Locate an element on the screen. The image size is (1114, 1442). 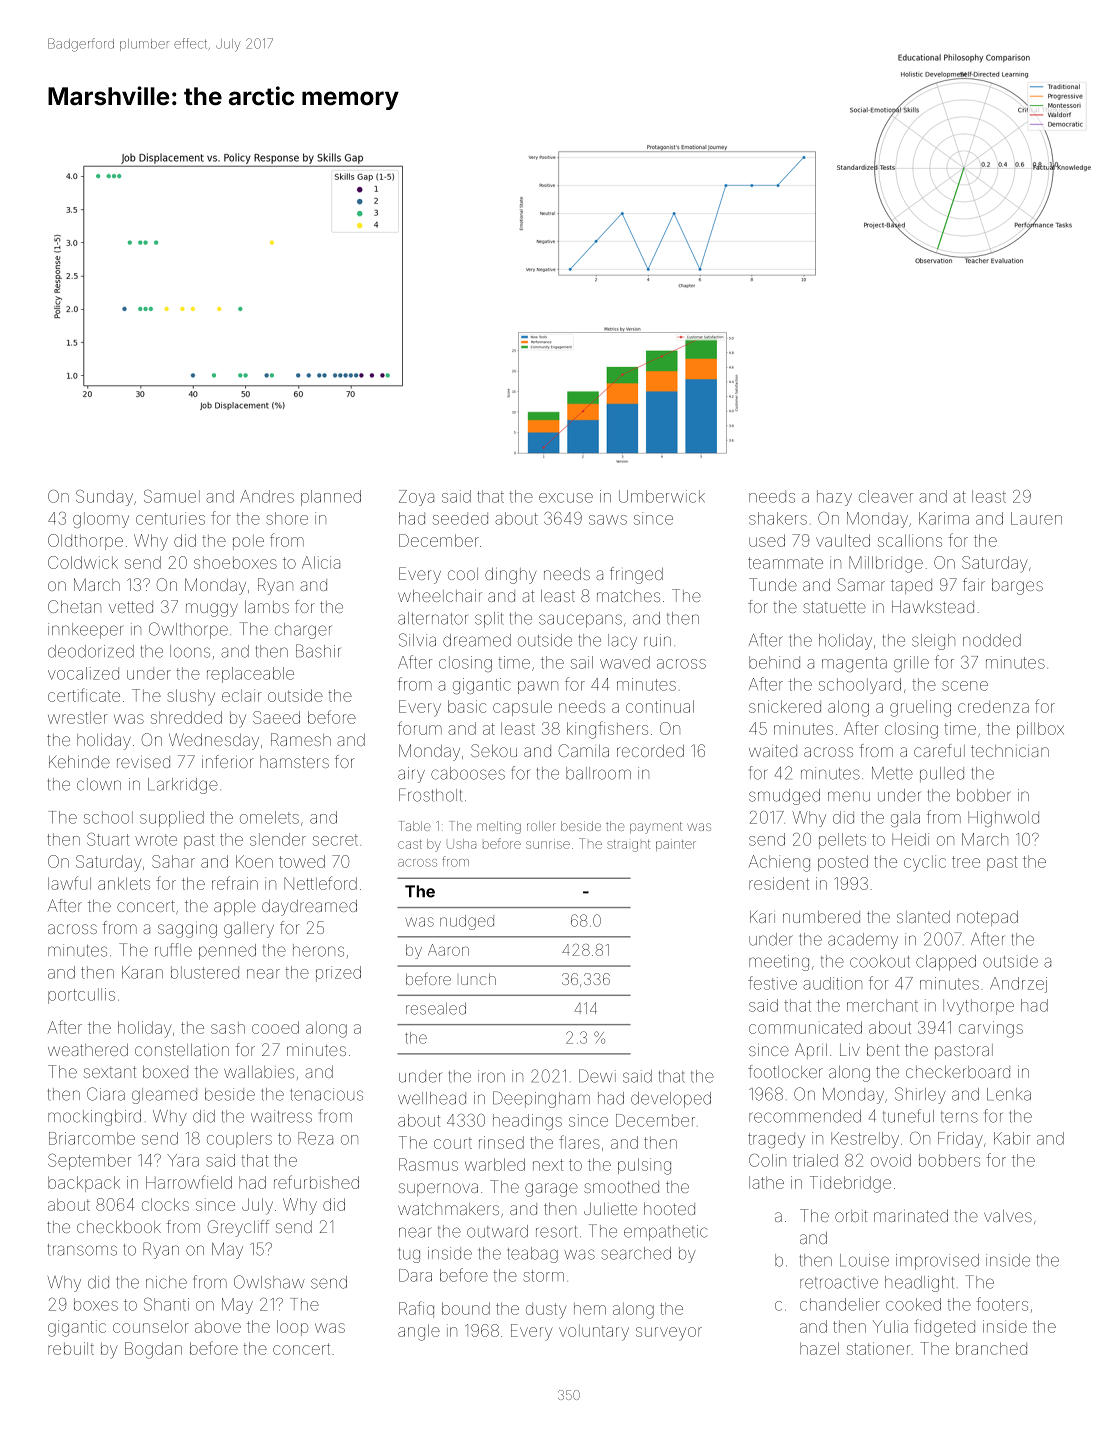
improvised is located at coordinates (937, 1262).
